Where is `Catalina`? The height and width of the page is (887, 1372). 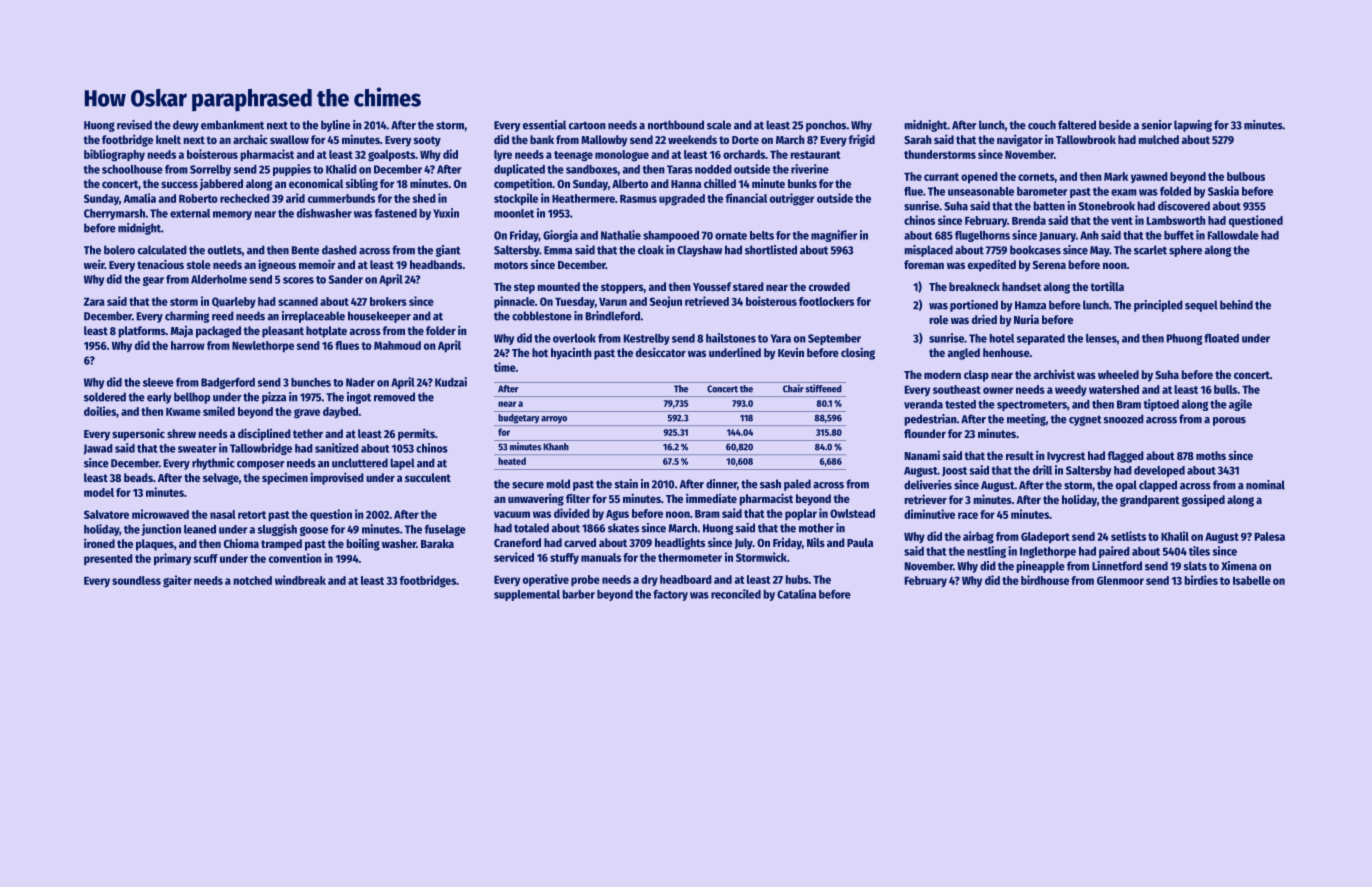 Catalina is located at coordinates (796, 594).
